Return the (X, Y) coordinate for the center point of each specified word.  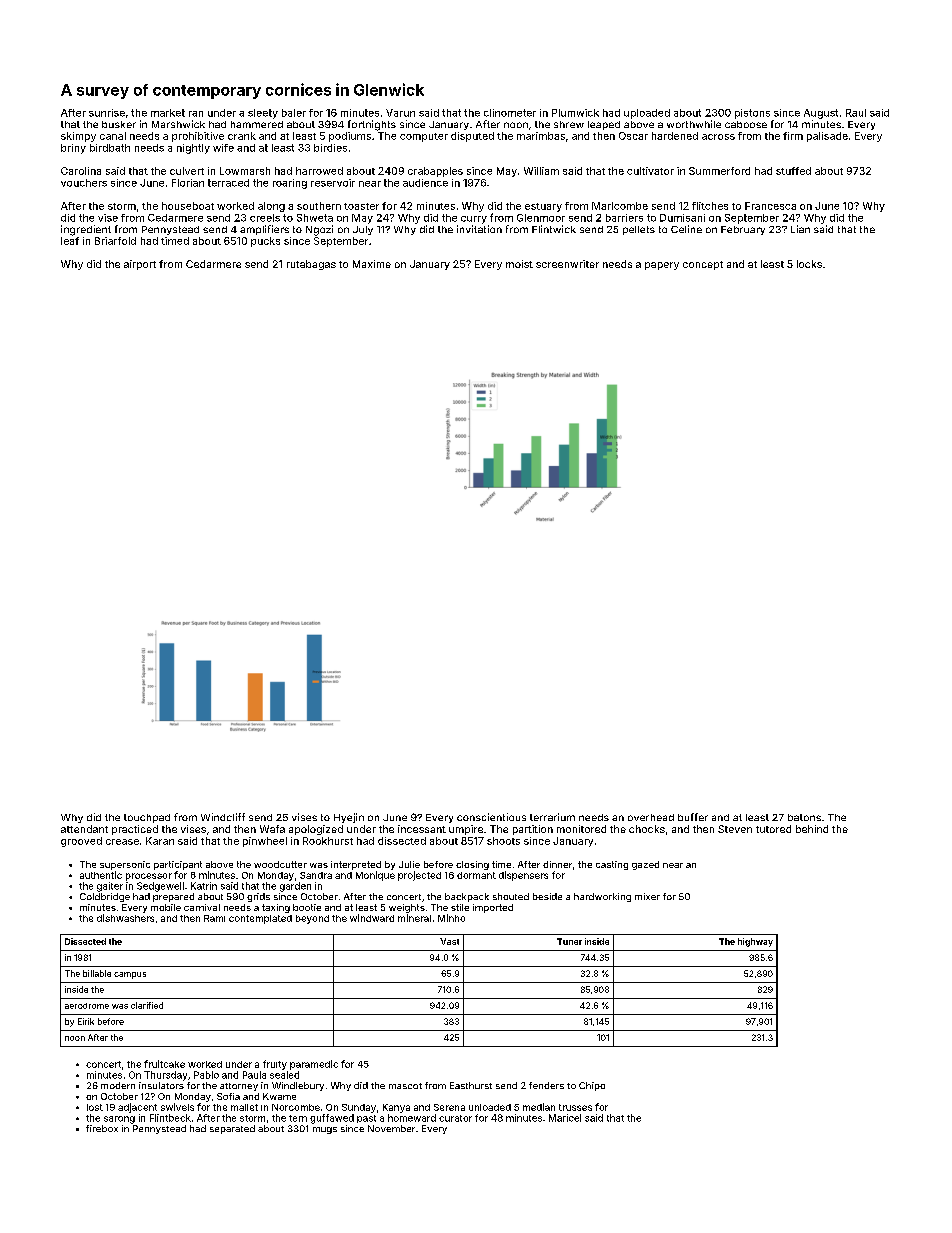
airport (140, 265)
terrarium (552, 817)
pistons (752, 114)
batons (804, 817)
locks (809, 264)
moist (519, 264)
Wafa (272, 829)
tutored (773, 829)
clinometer (510, 113)
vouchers (84, 183)
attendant (84, 829)
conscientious (491, 817)
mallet (244, 1107)
